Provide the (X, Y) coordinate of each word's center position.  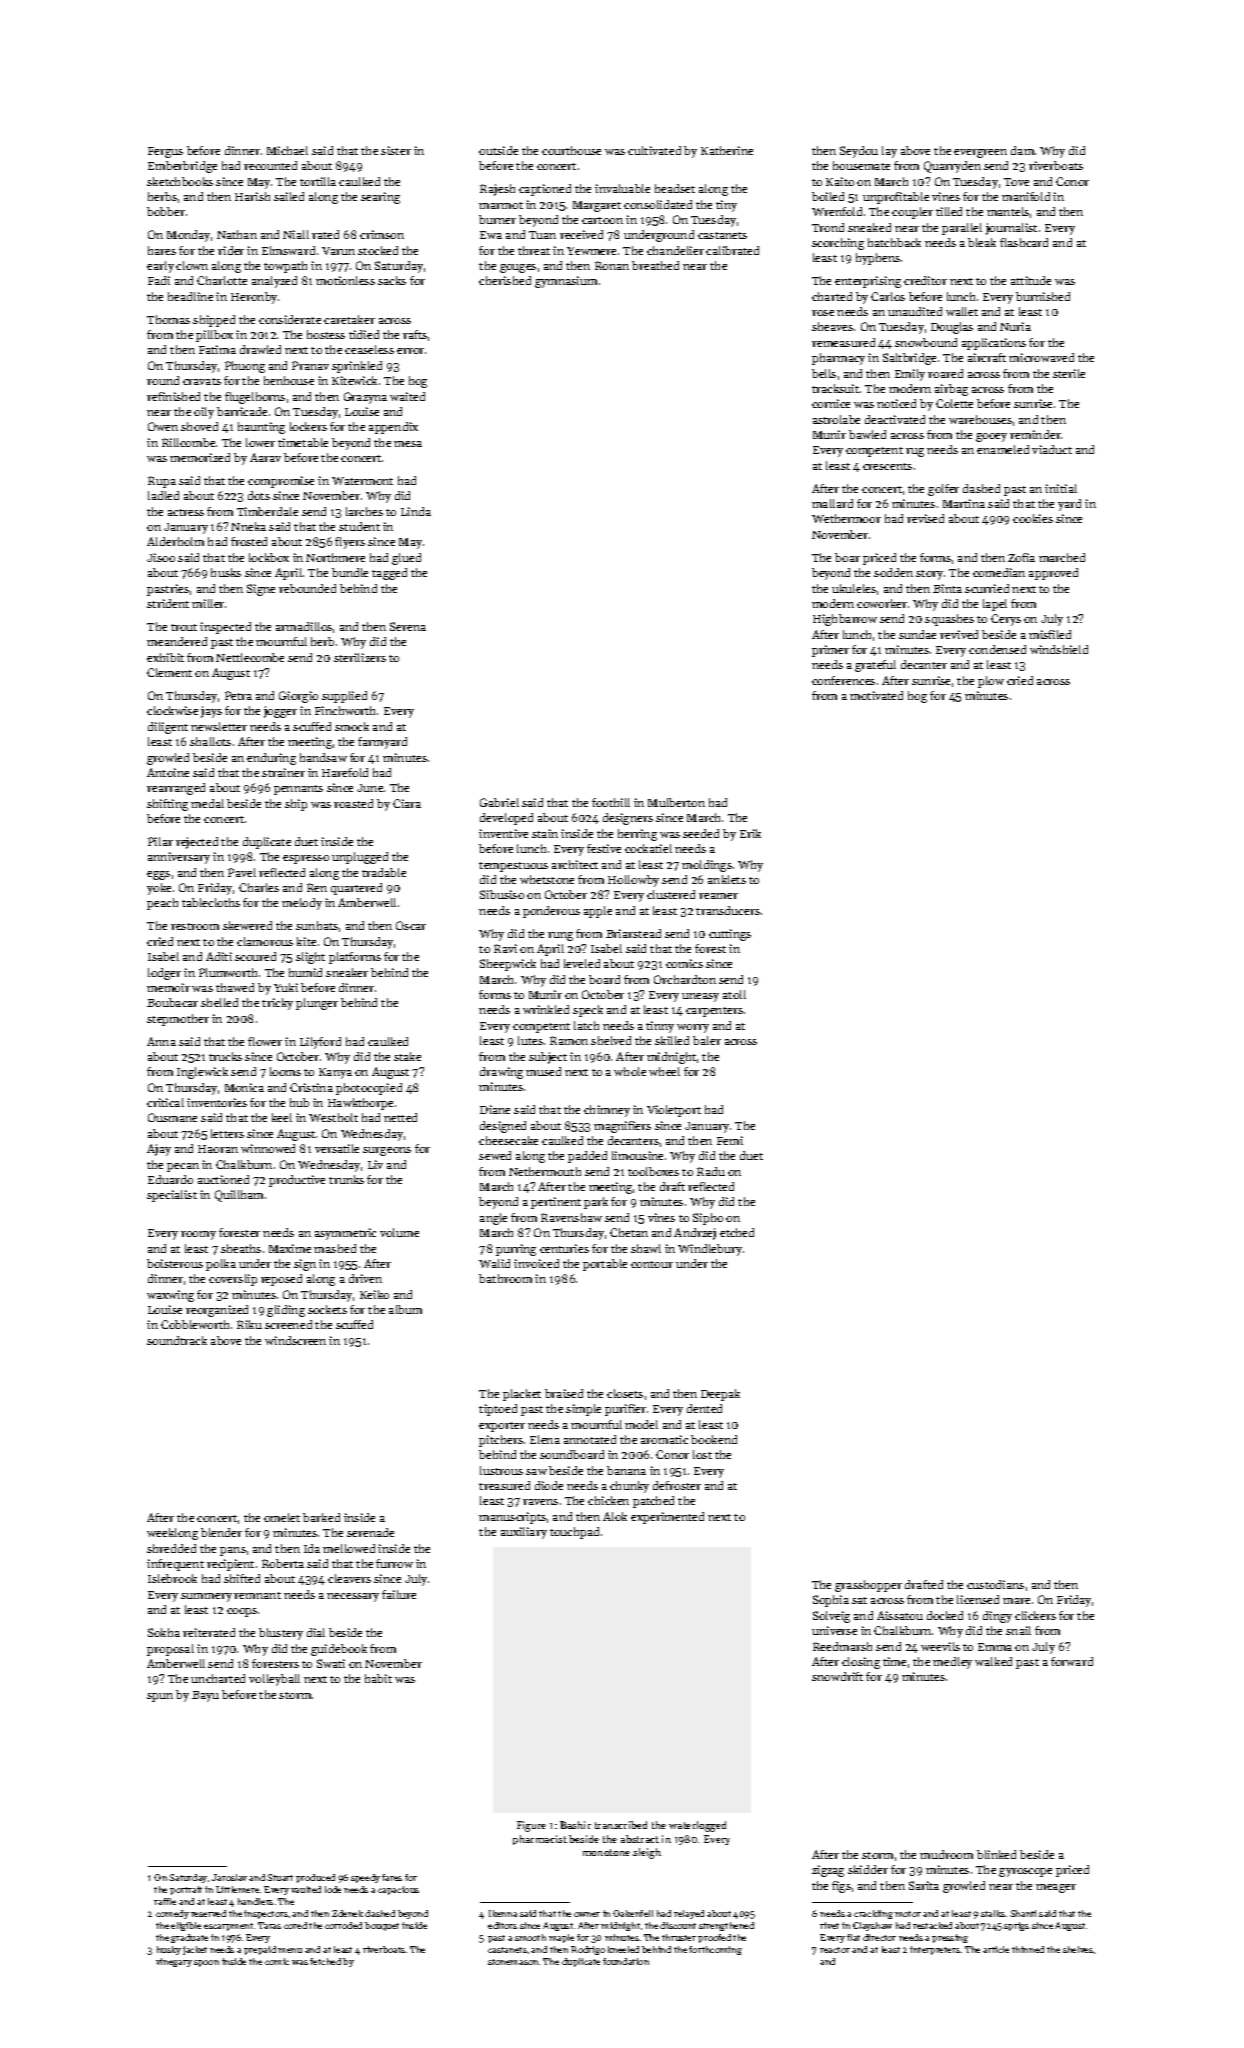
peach (162, 904)
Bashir (575, 1825)
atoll (734, 994)
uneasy (700, 997)
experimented (667, 1518)
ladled (163, 495)
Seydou (859, 152)
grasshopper (868, 1586)
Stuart (280, 1877)
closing (861, 1663)
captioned (545, 190)
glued (406, 559)
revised (925, 518)
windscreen (295, 1340)
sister (396, 150)
